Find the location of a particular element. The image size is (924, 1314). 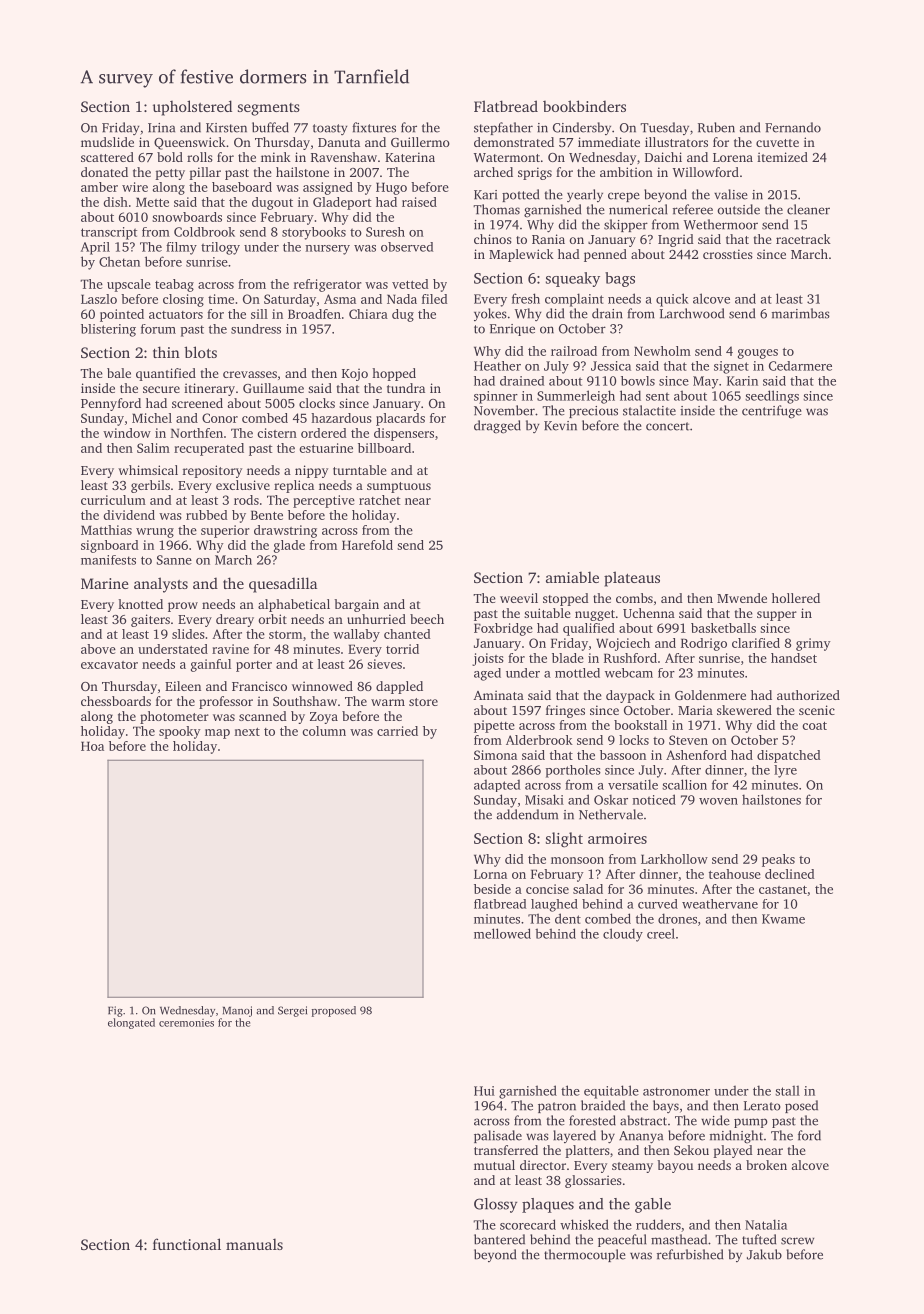

mudslide is located at coordinates (107, 142).
